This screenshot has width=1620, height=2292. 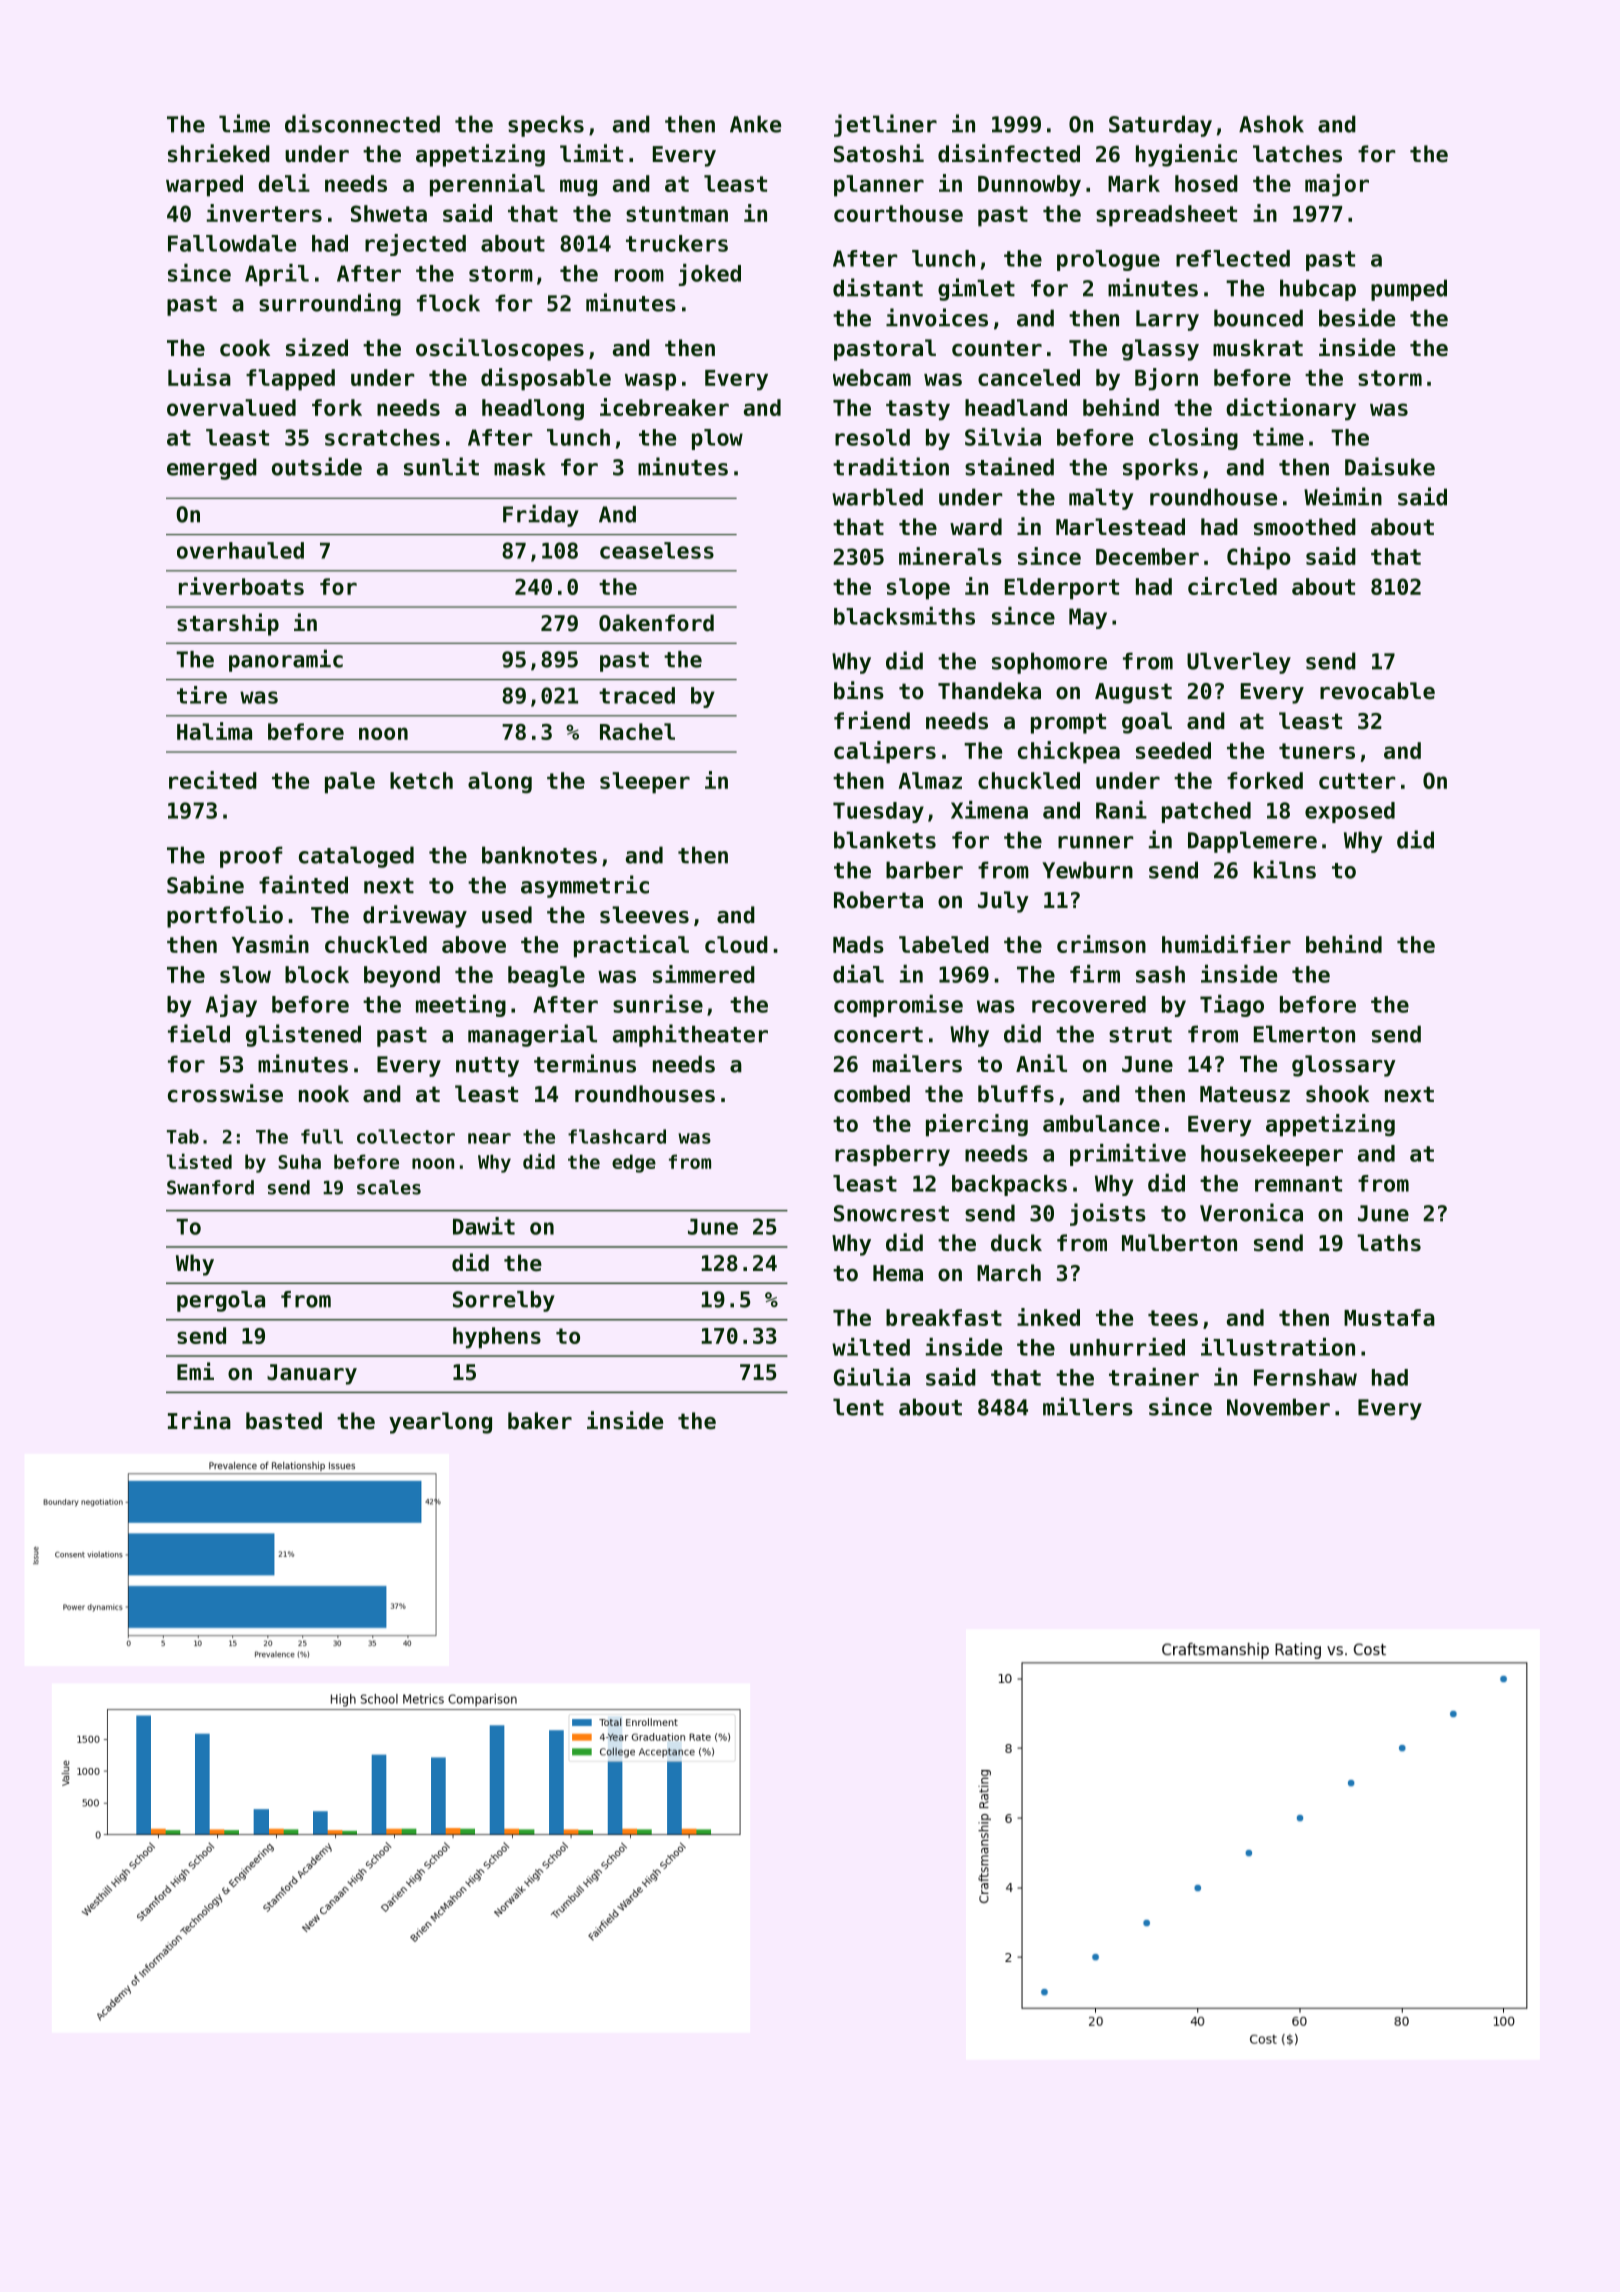 I want to click on tees, so click(x=1173, y=1318).
